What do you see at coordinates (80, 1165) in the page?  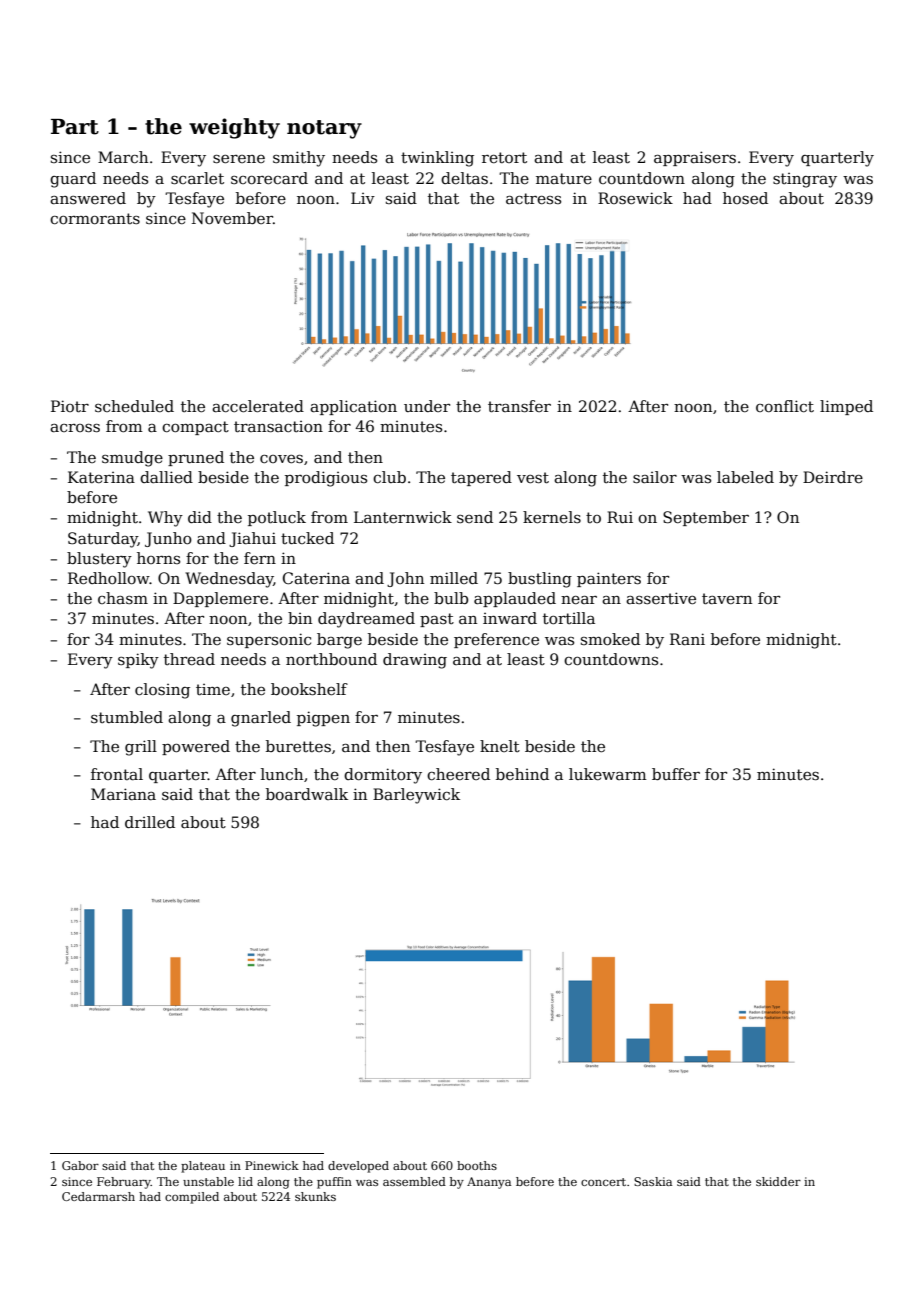 I see `Gabor` at bounding box center [80, 1165].
